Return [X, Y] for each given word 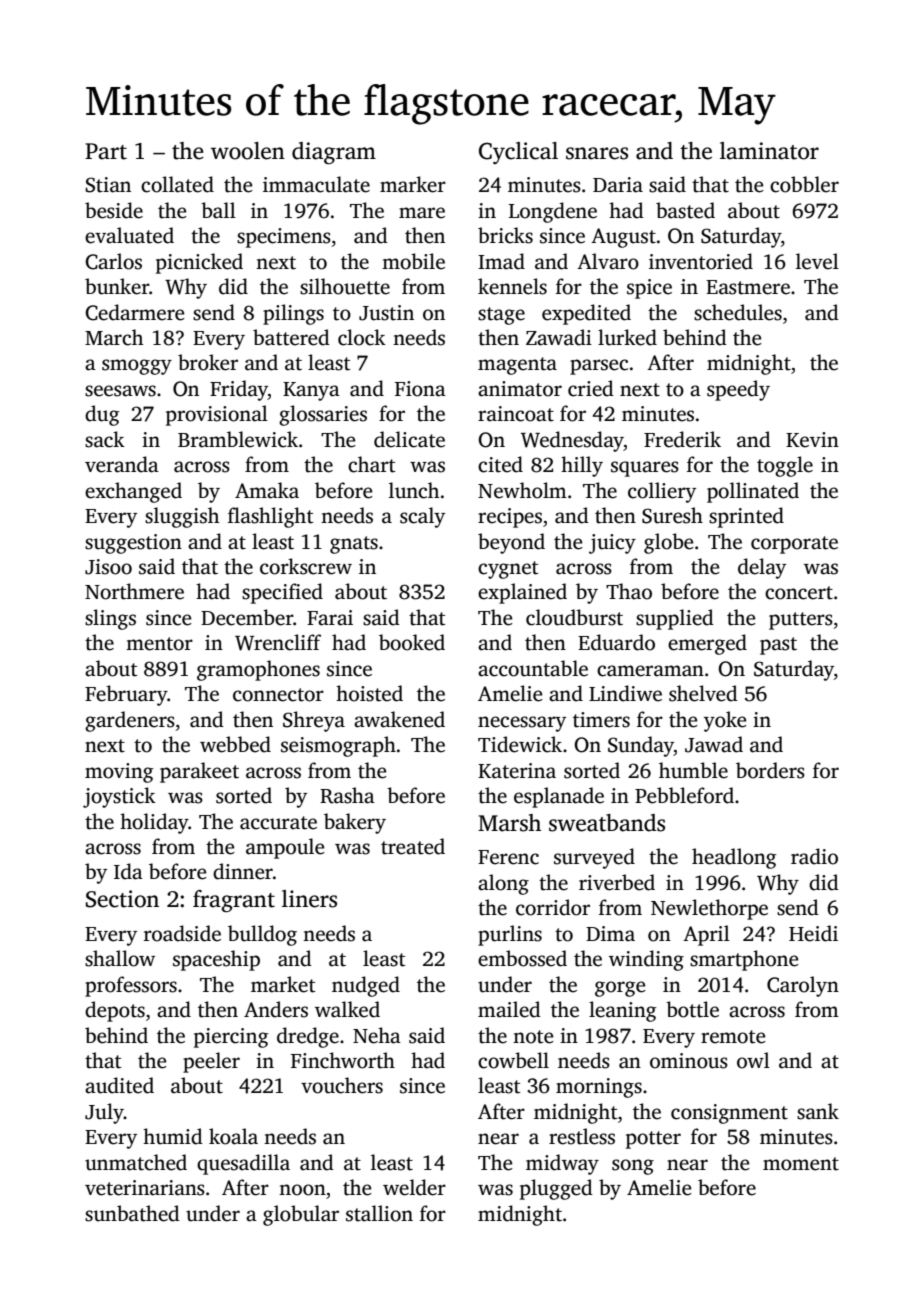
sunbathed [132, 1213]
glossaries [323, 415]
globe [669, 543]
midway [562, 1164]
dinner [243, 871]
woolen [248, 151]
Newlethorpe [709, 909]
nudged [366, 986]
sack [105, 439]
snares [597, 153]
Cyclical [518, 153]
